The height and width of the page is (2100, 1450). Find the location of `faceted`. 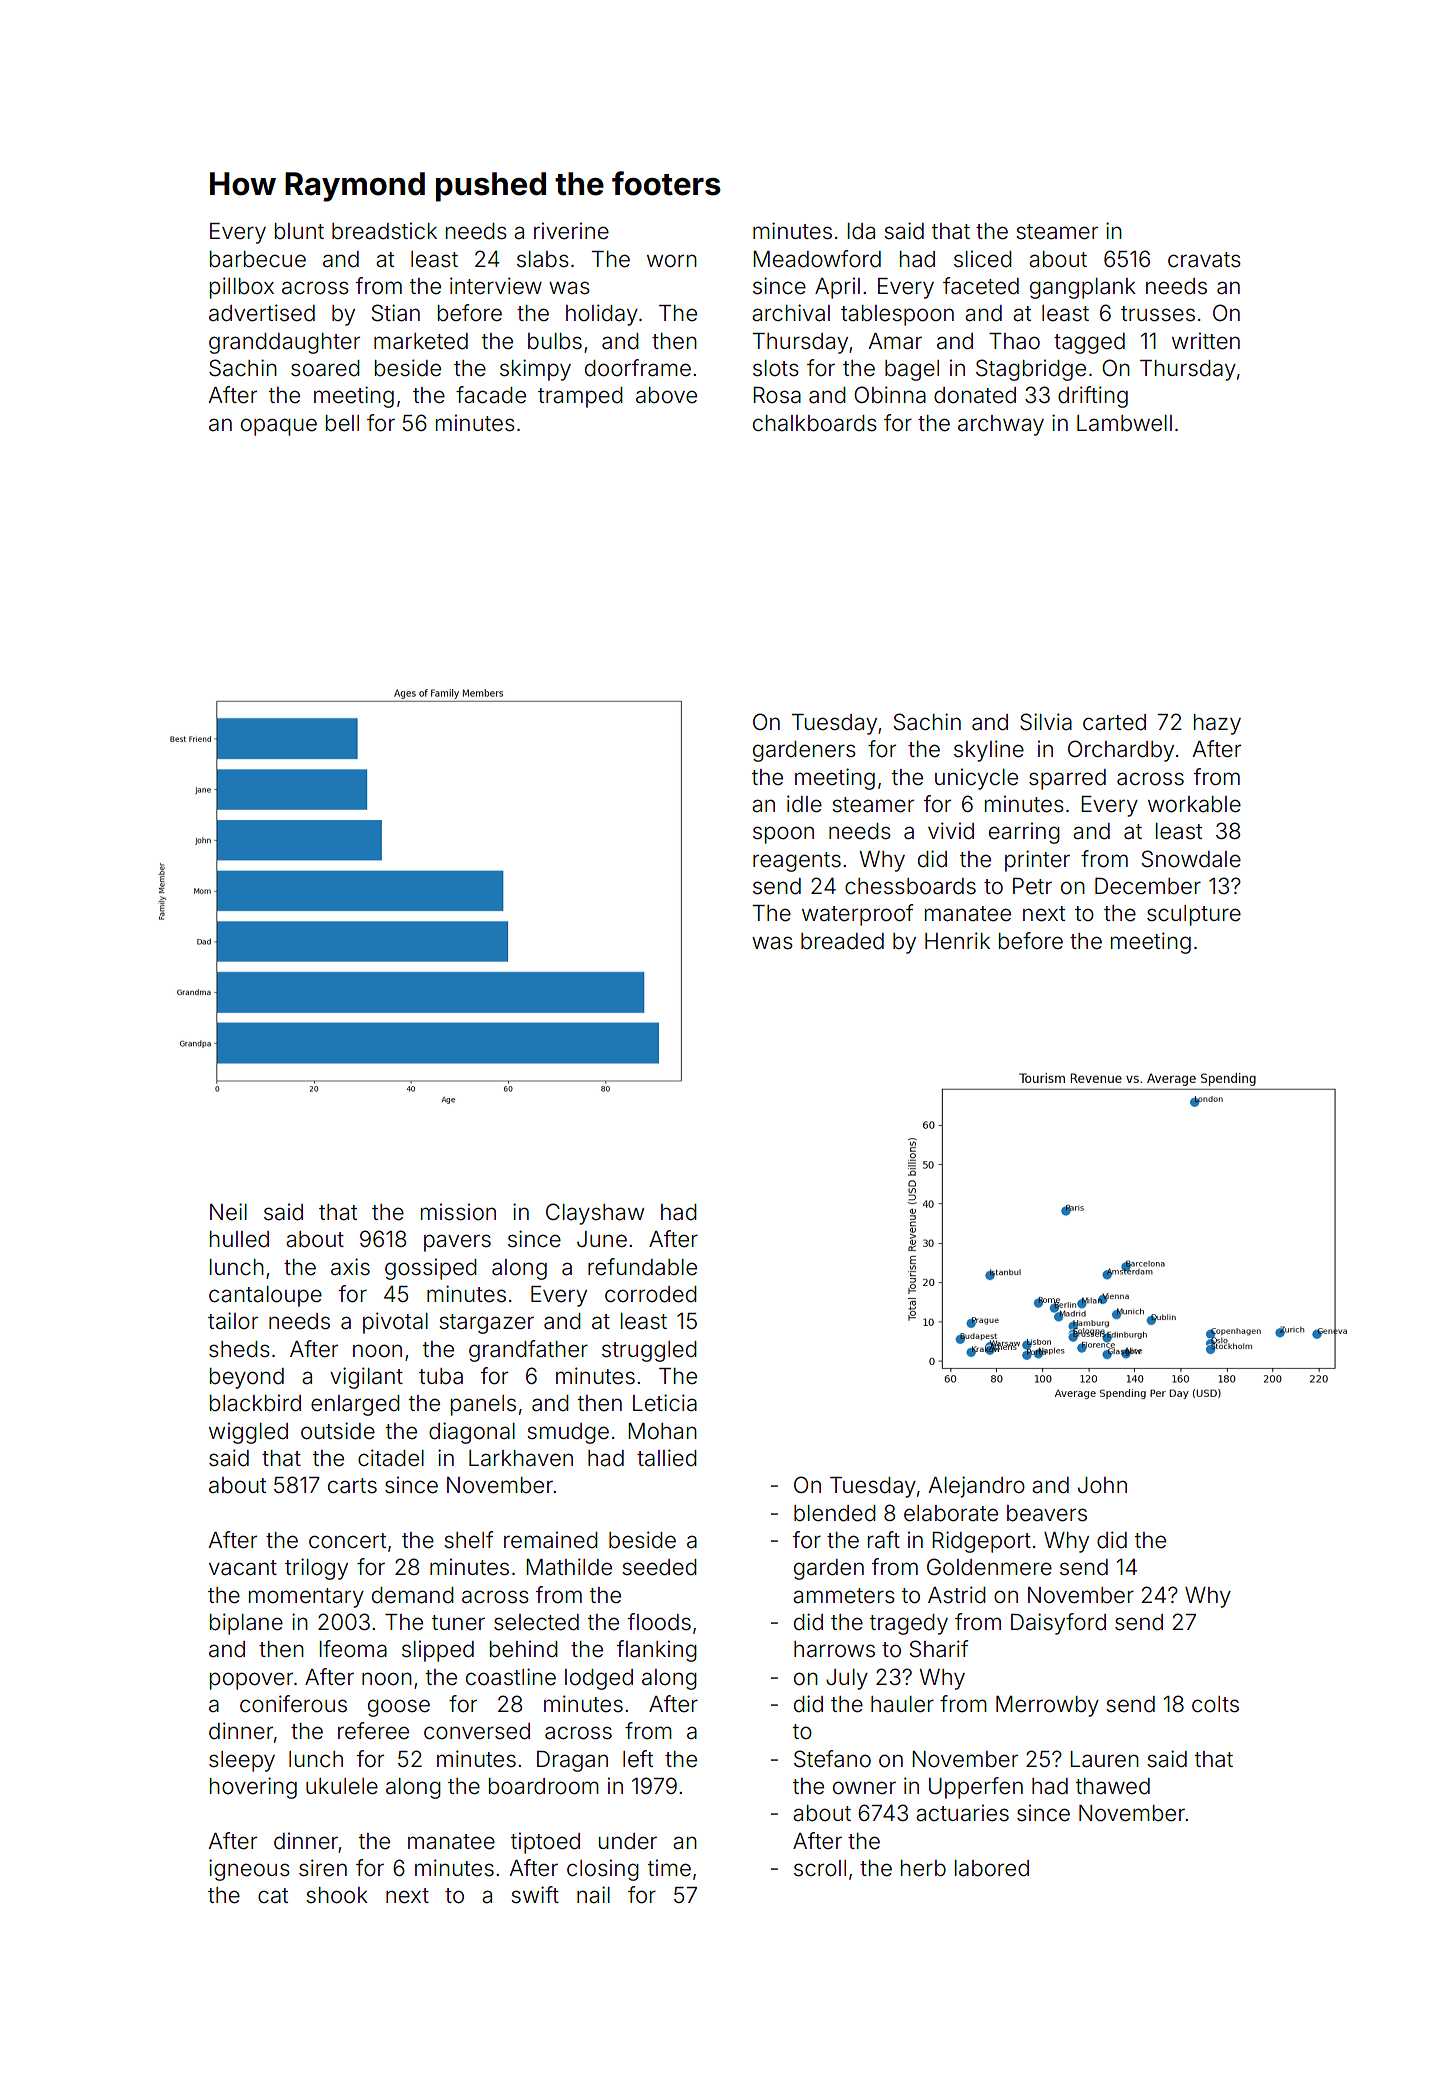

faceted is located at coordinates (981, 286).
